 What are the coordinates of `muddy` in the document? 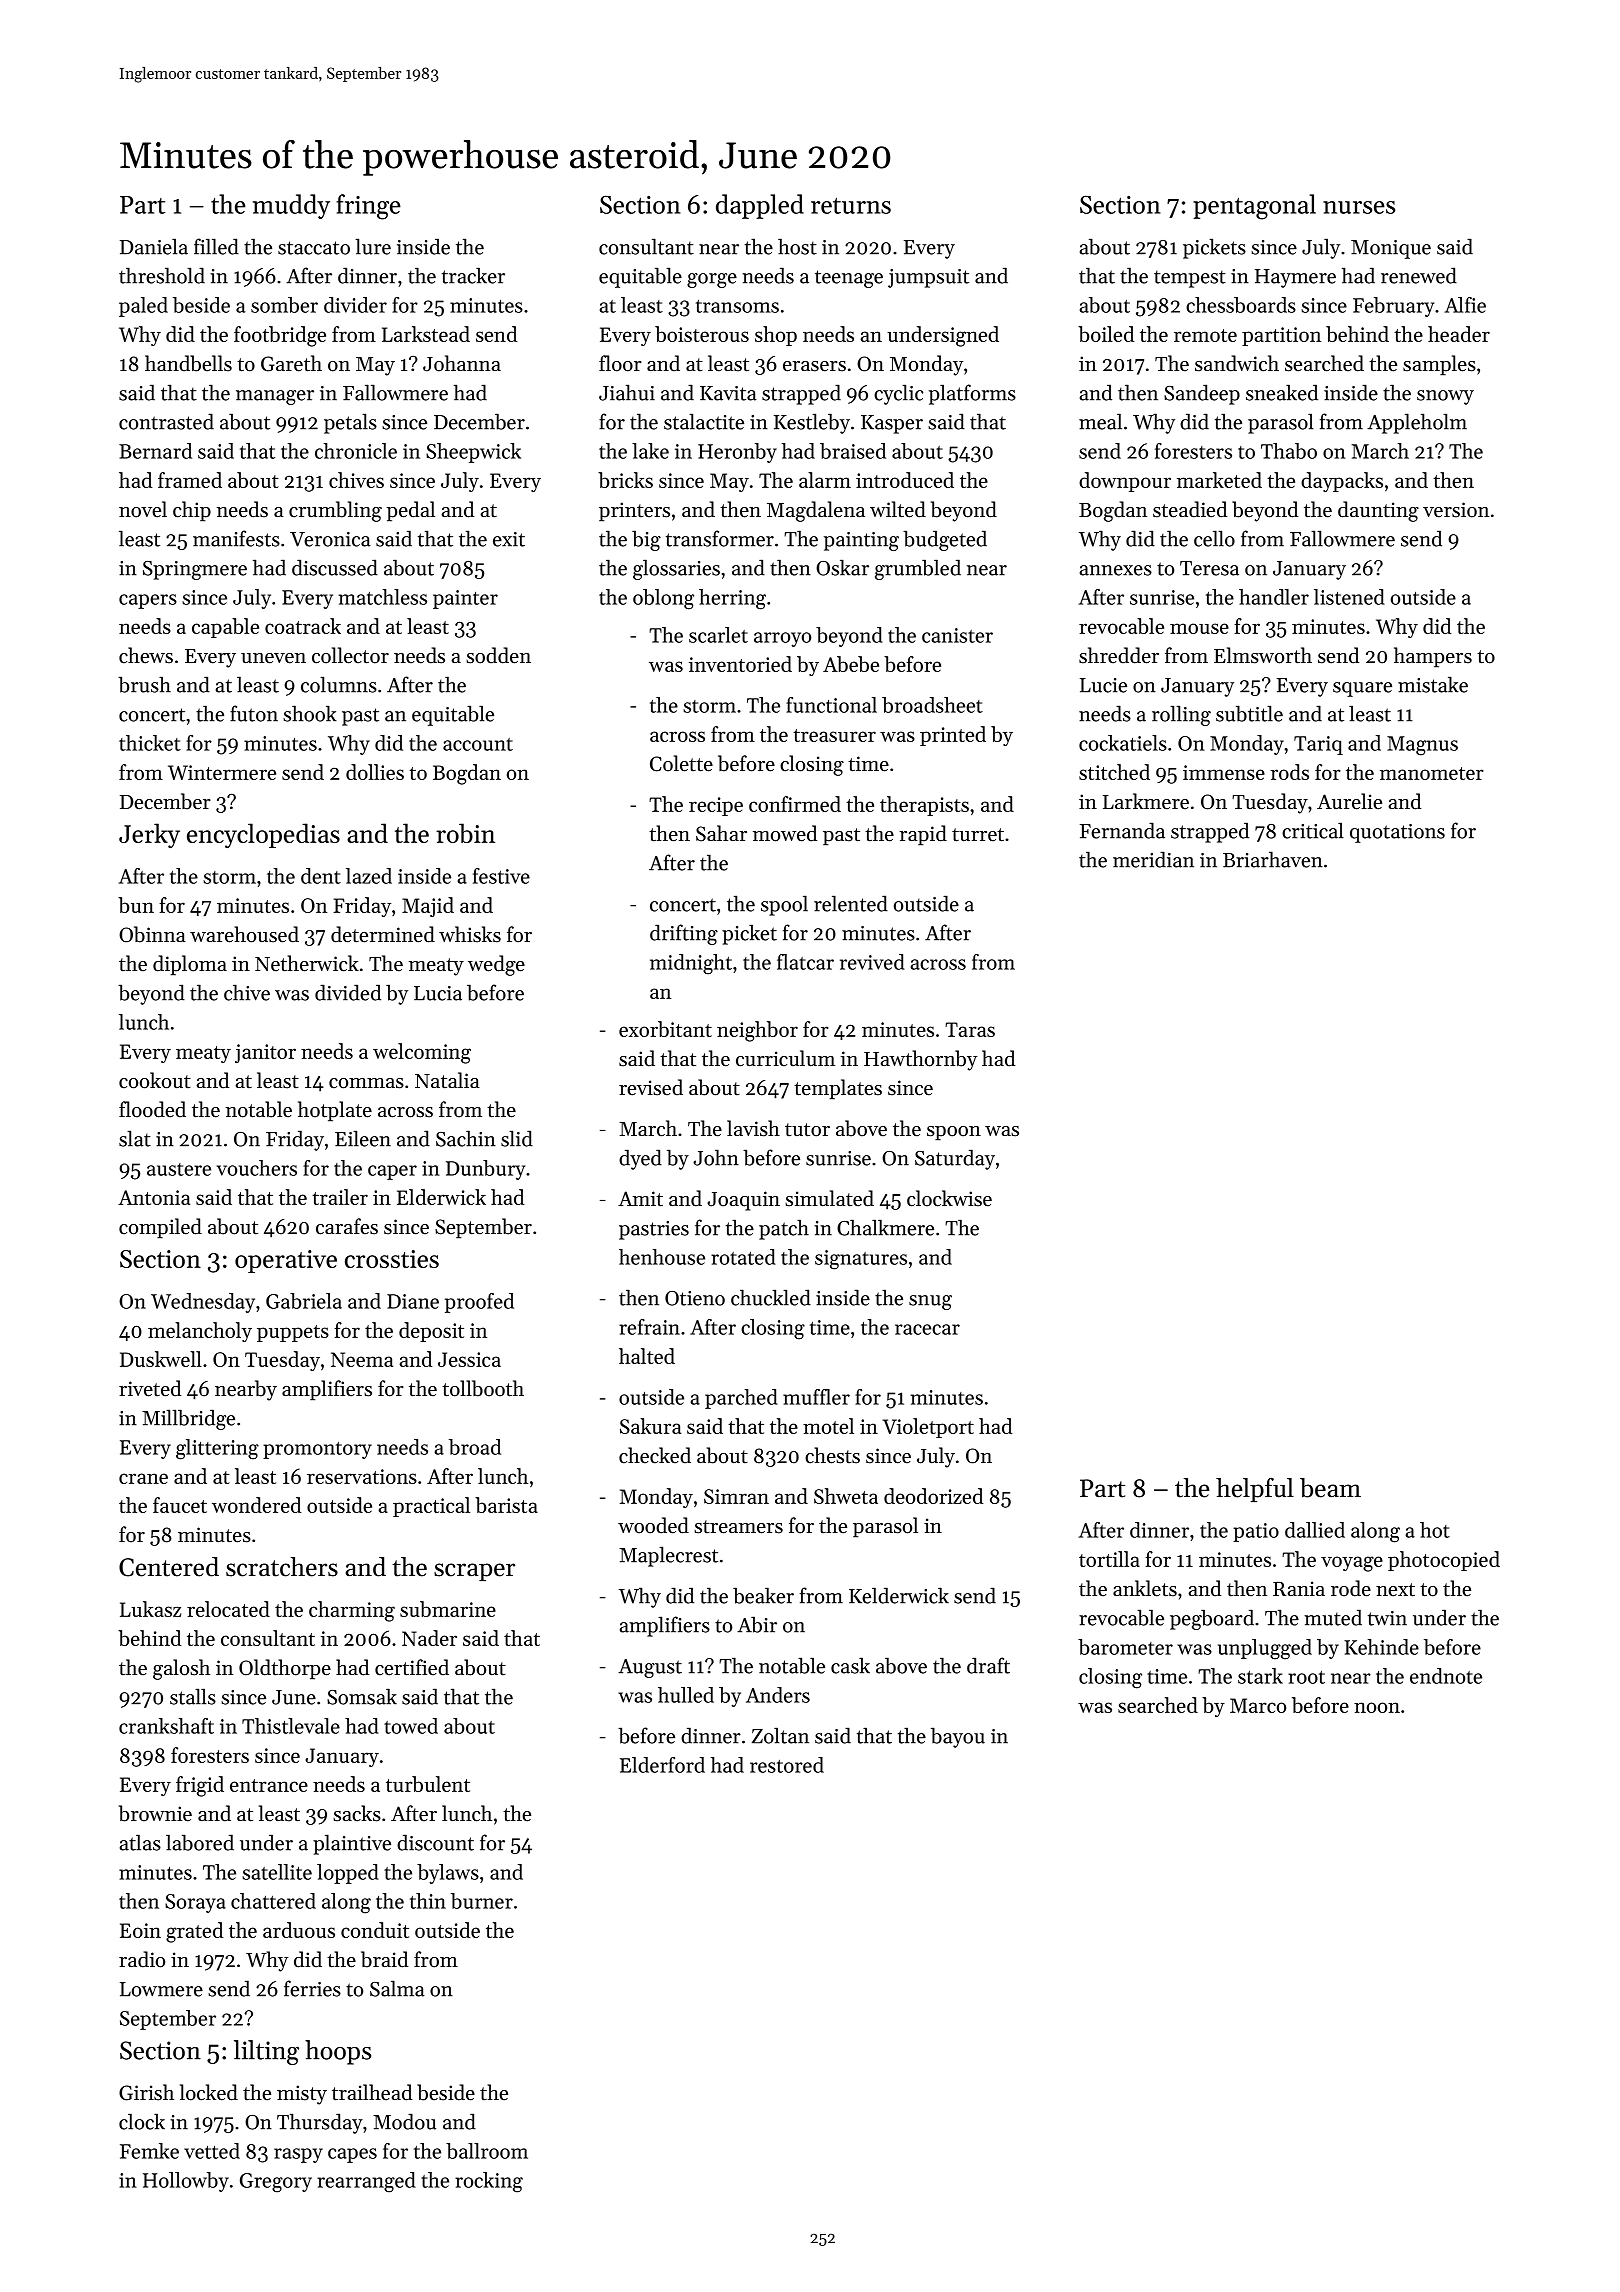 It's located at (291, 206).
